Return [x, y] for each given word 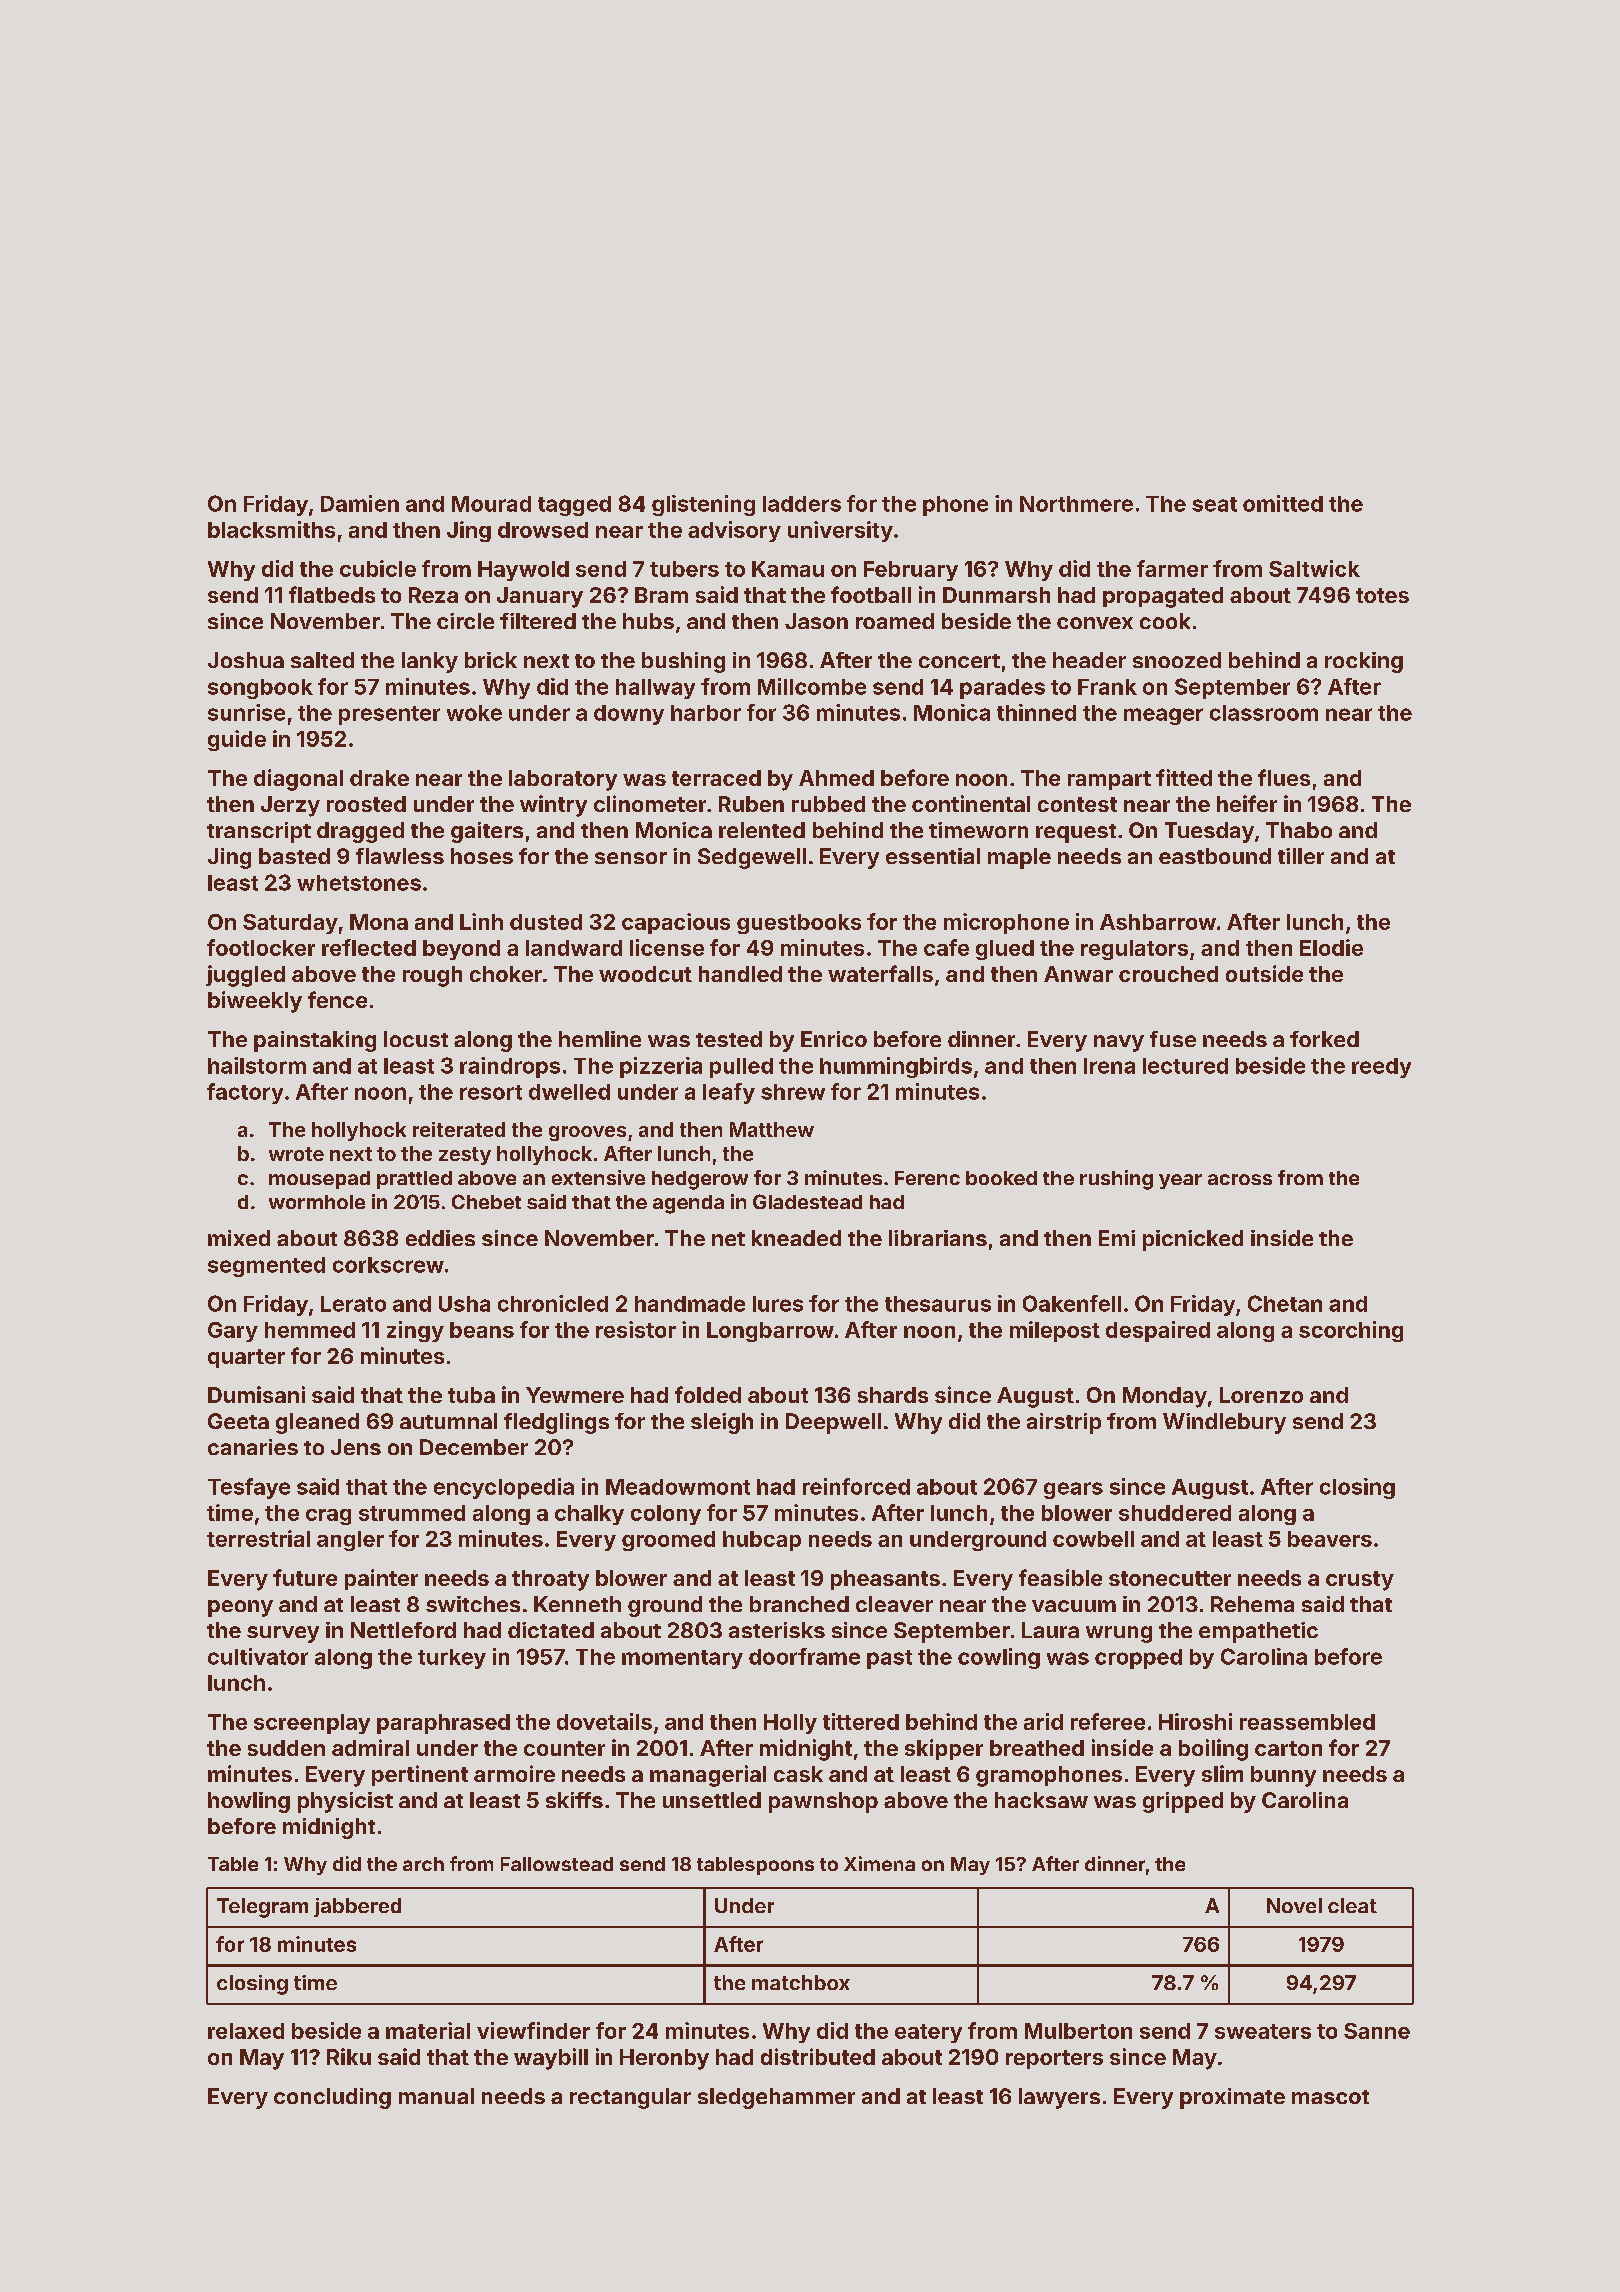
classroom [1264, 713]
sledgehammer [776, 2098]
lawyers [1059, 2098]
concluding [332, 2098]
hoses [482, 856]
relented [762, 830]
